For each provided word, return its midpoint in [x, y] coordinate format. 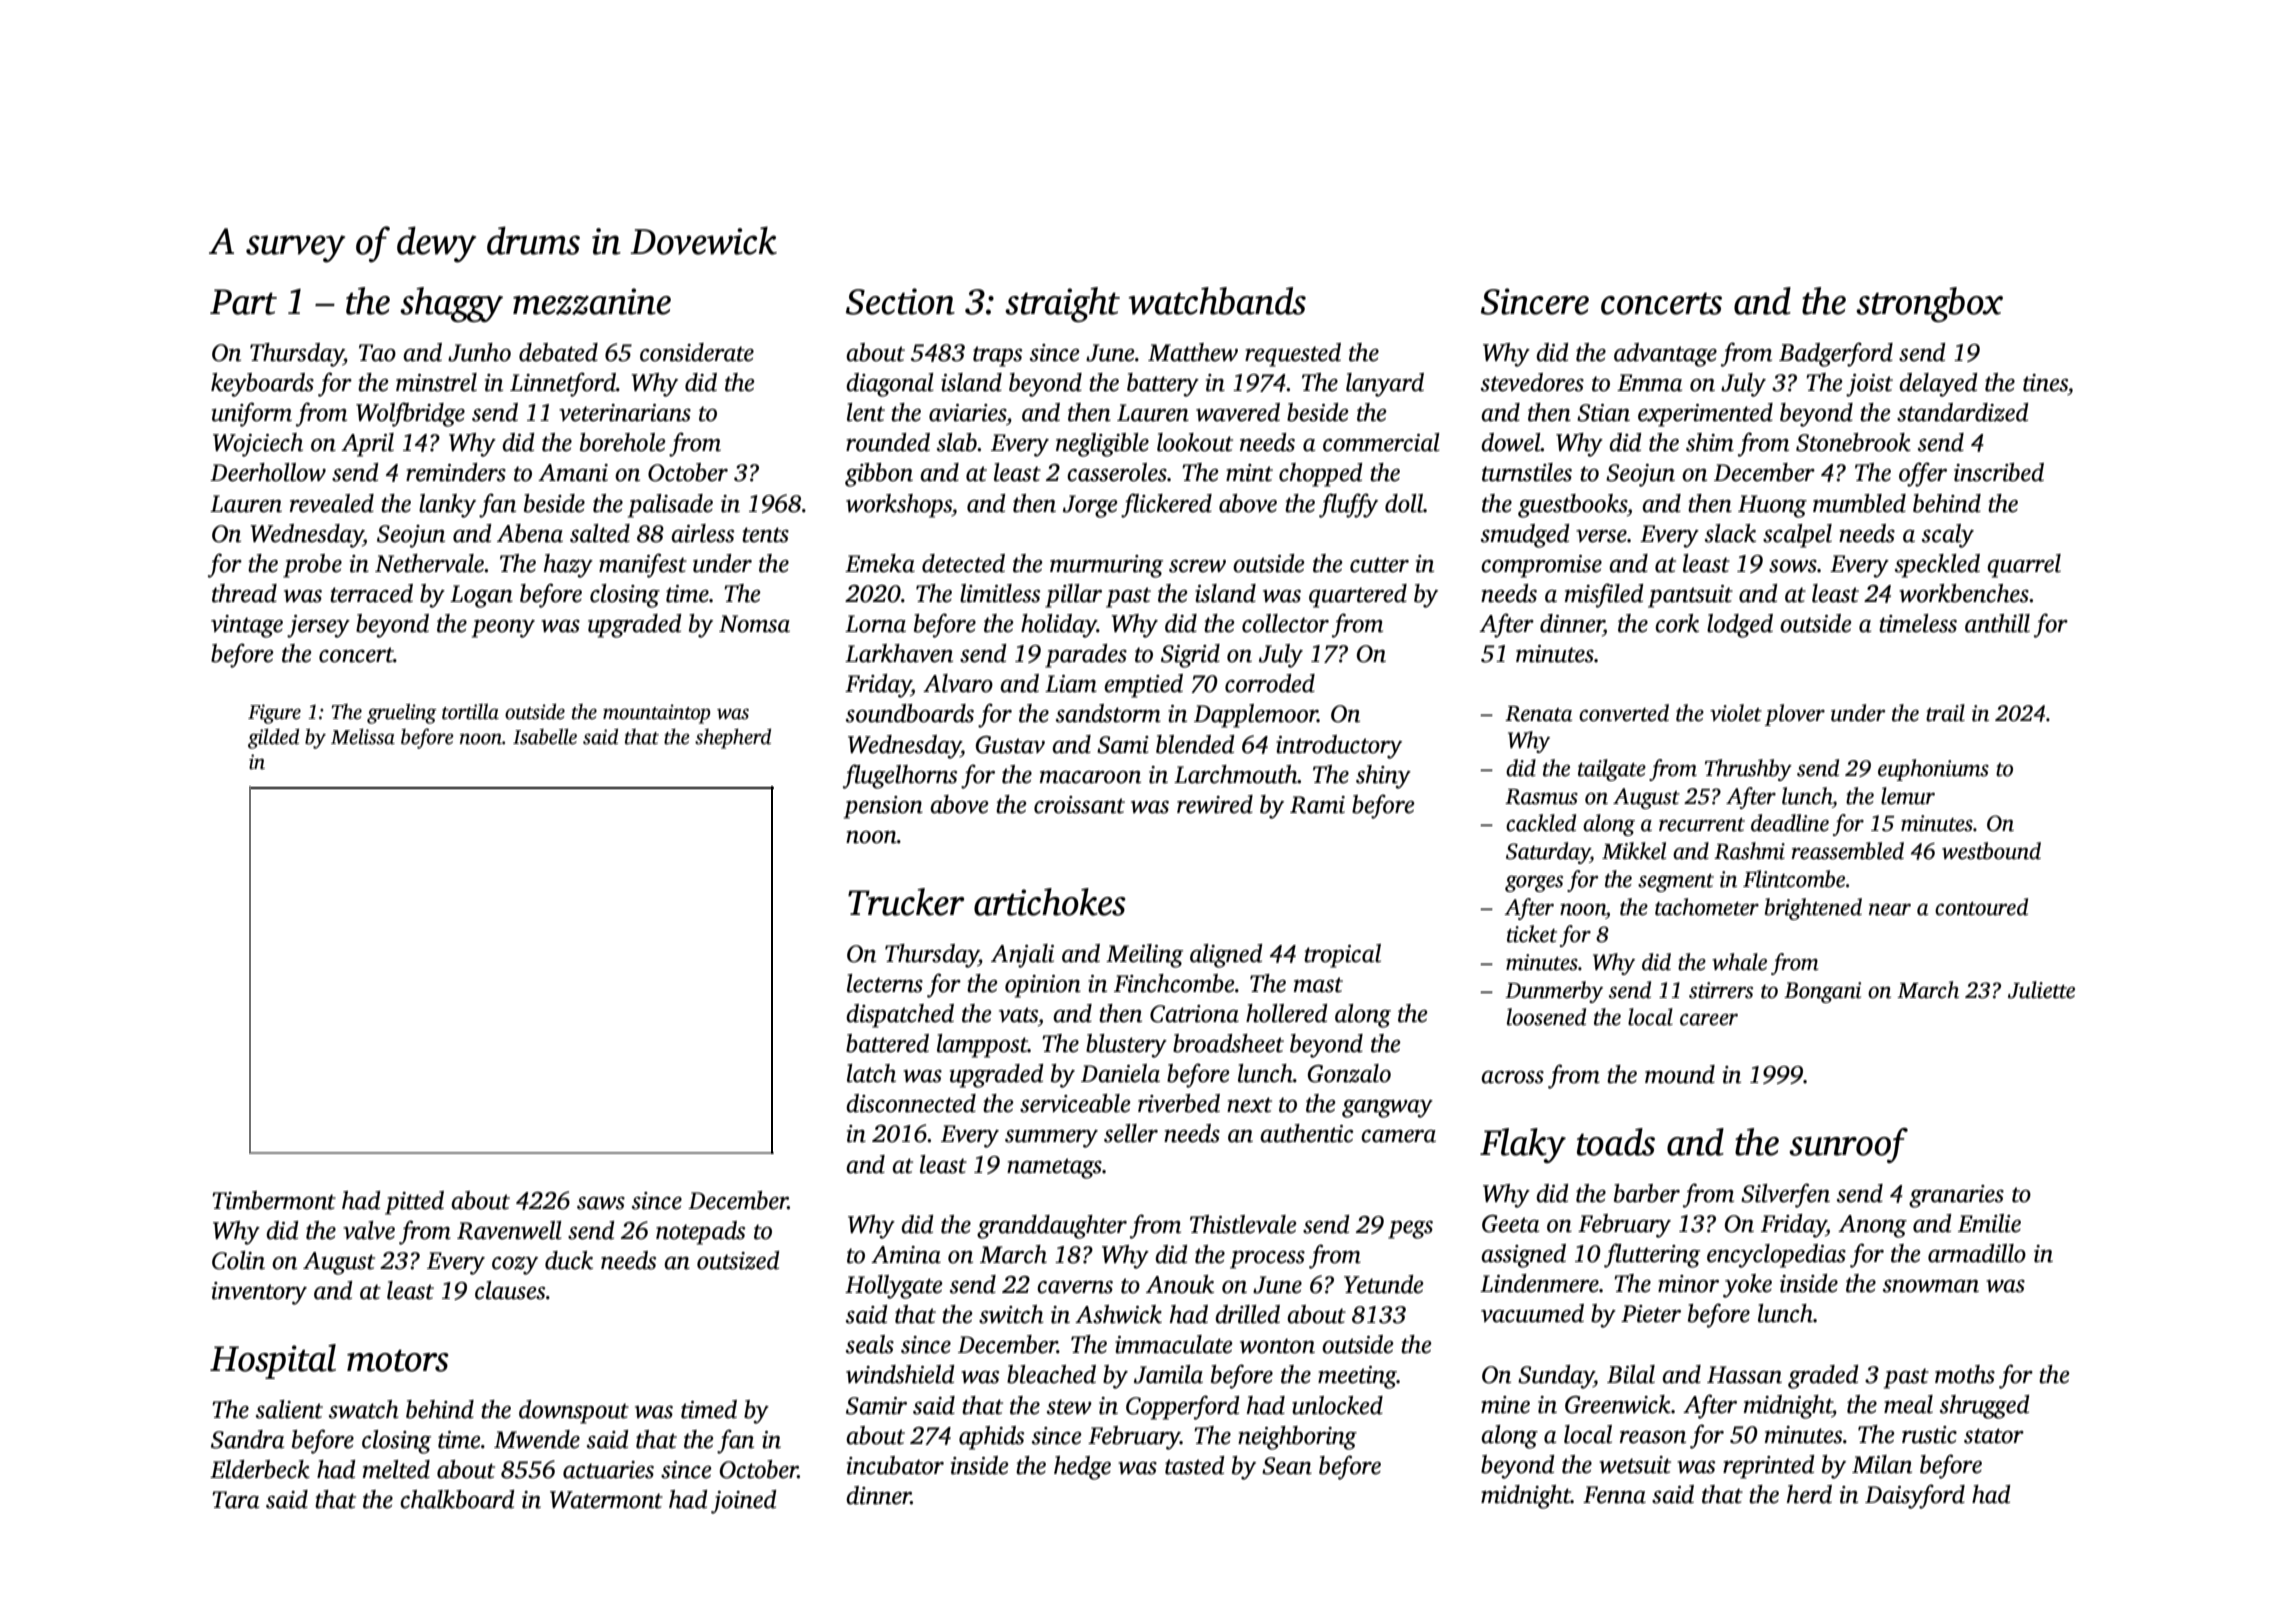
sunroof [1848, 1145]
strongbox [1929, 304]
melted [396, 1469]
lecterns [885, 983]
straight [1062, 304]
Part [243, 302]
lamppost [982, 1046]
